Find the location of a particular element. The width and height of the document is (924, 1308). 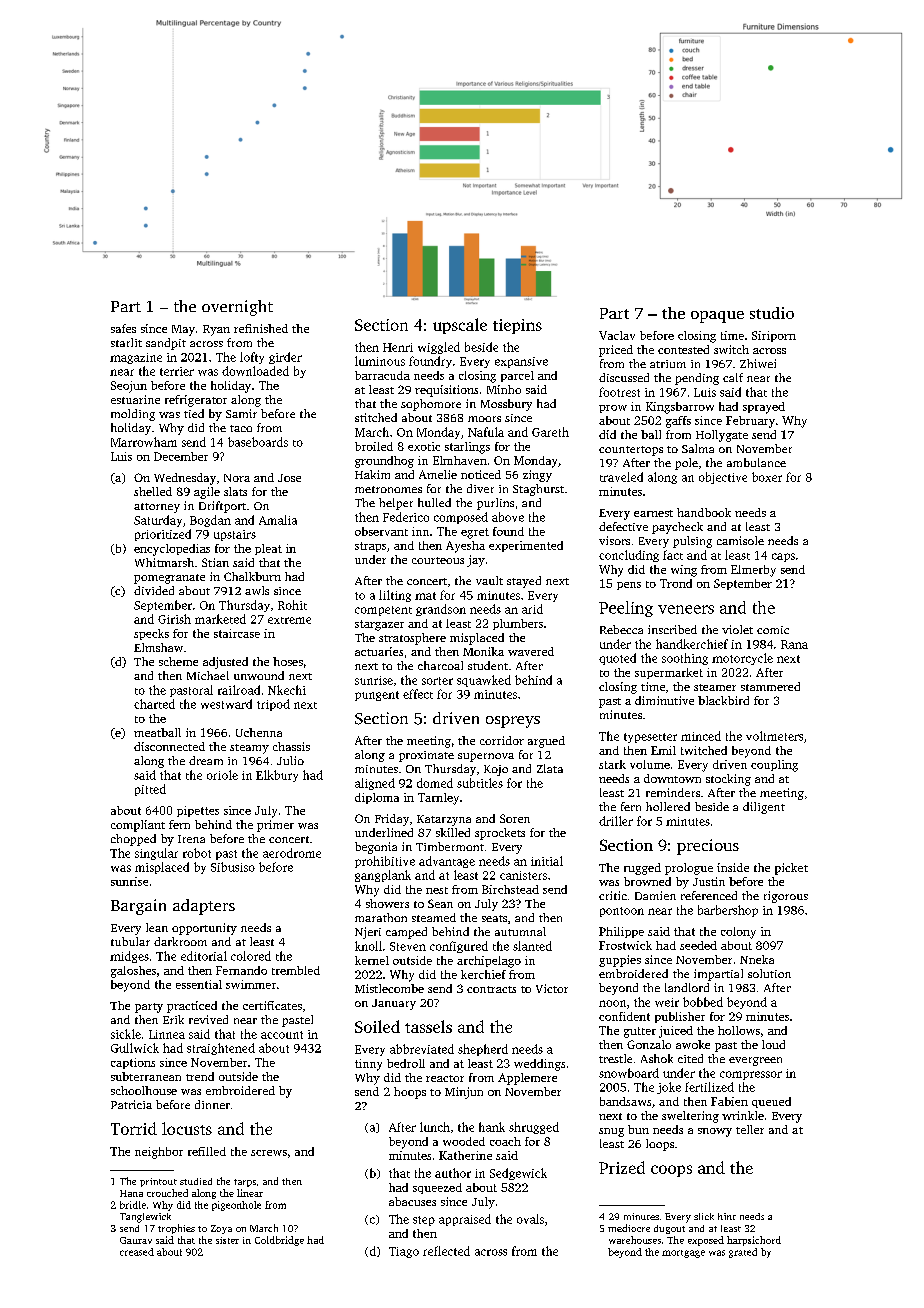

joke is located at coordinates (669, 1088).
